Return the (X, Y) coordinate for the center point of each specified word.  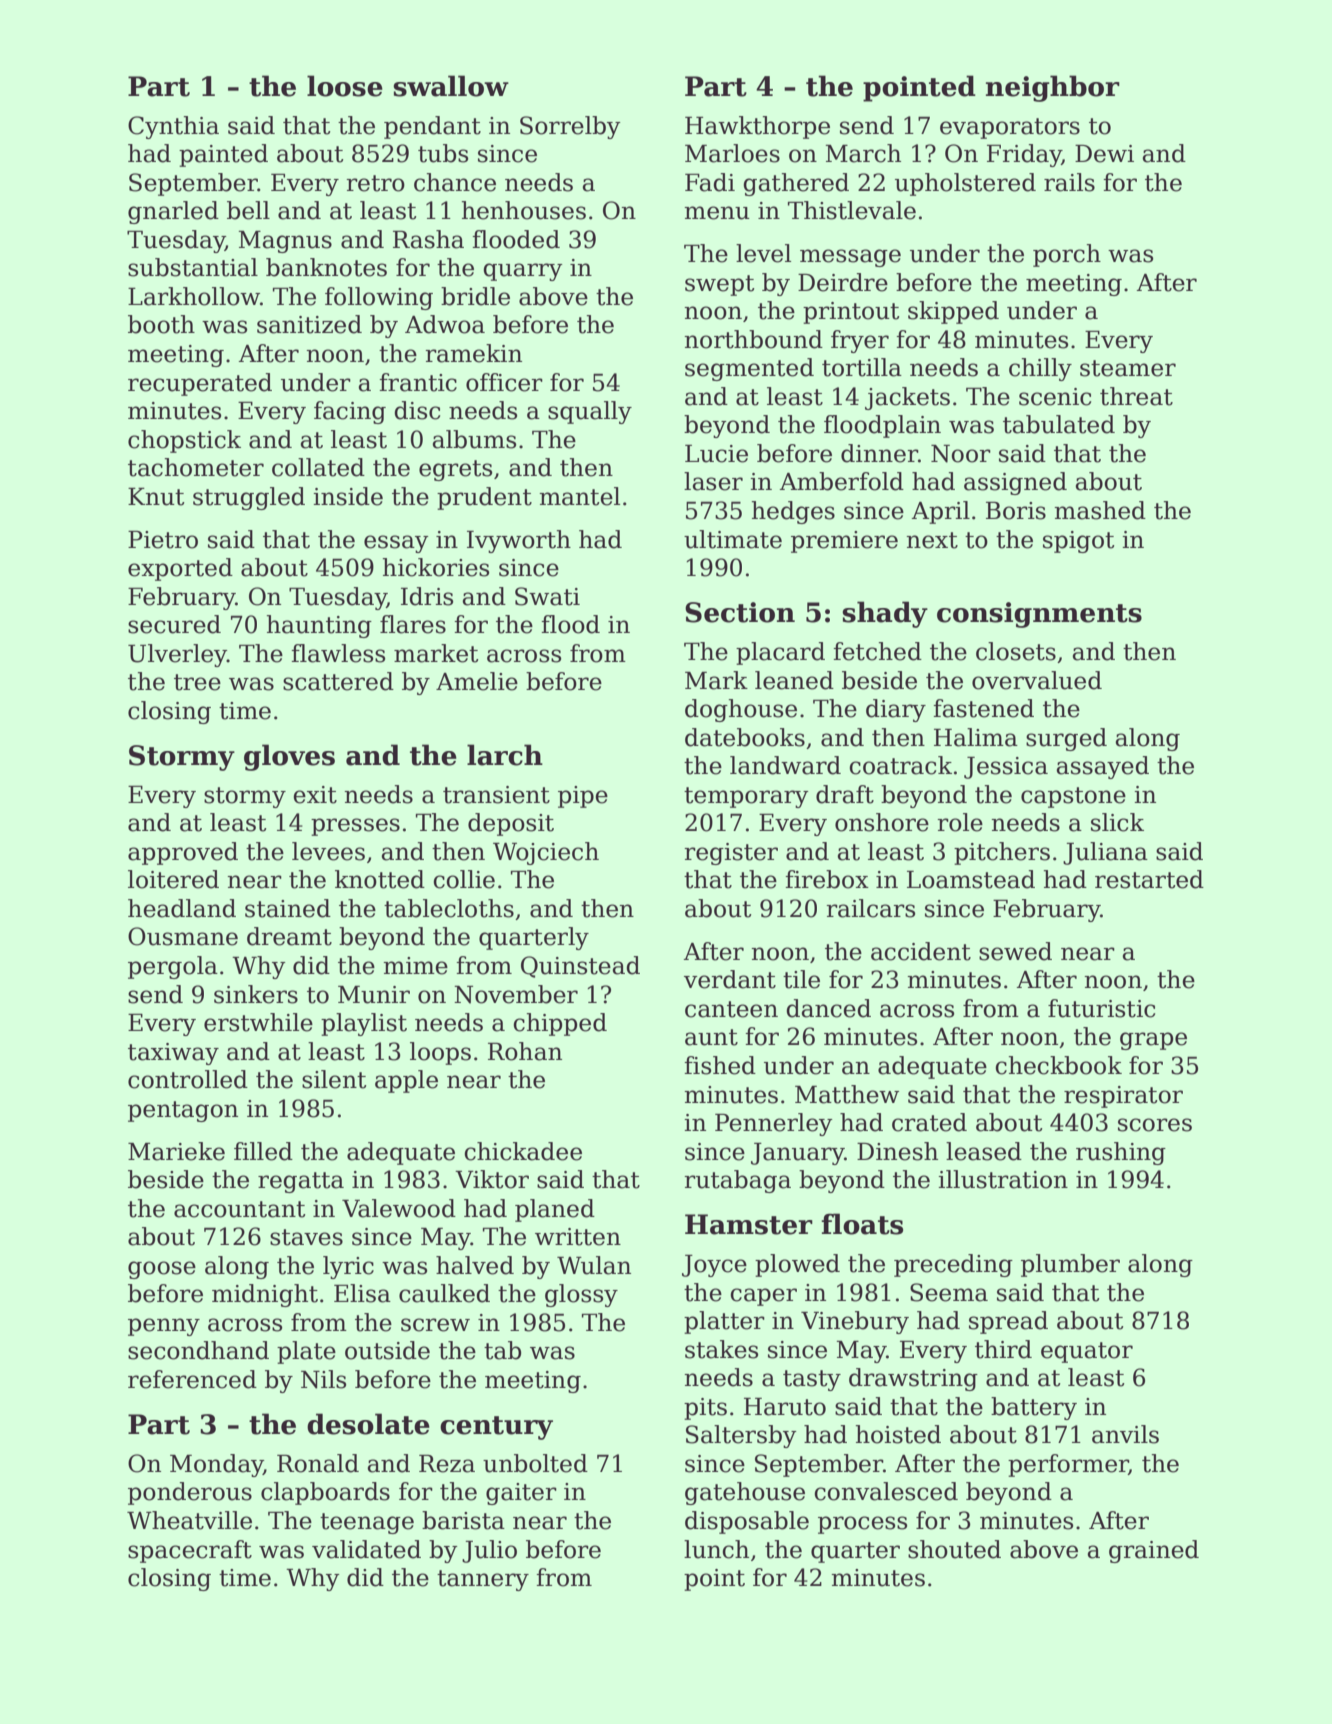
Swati (547, 596)
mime (415, 966)
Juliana (1105, 853)
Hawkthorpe (757, 127)
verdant (730, 979)
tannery (483, 1580)
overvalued (1037, 680)
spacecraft (190, 1551)
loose (345, 86)
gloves (289, 757)
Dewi (1104, 154)
